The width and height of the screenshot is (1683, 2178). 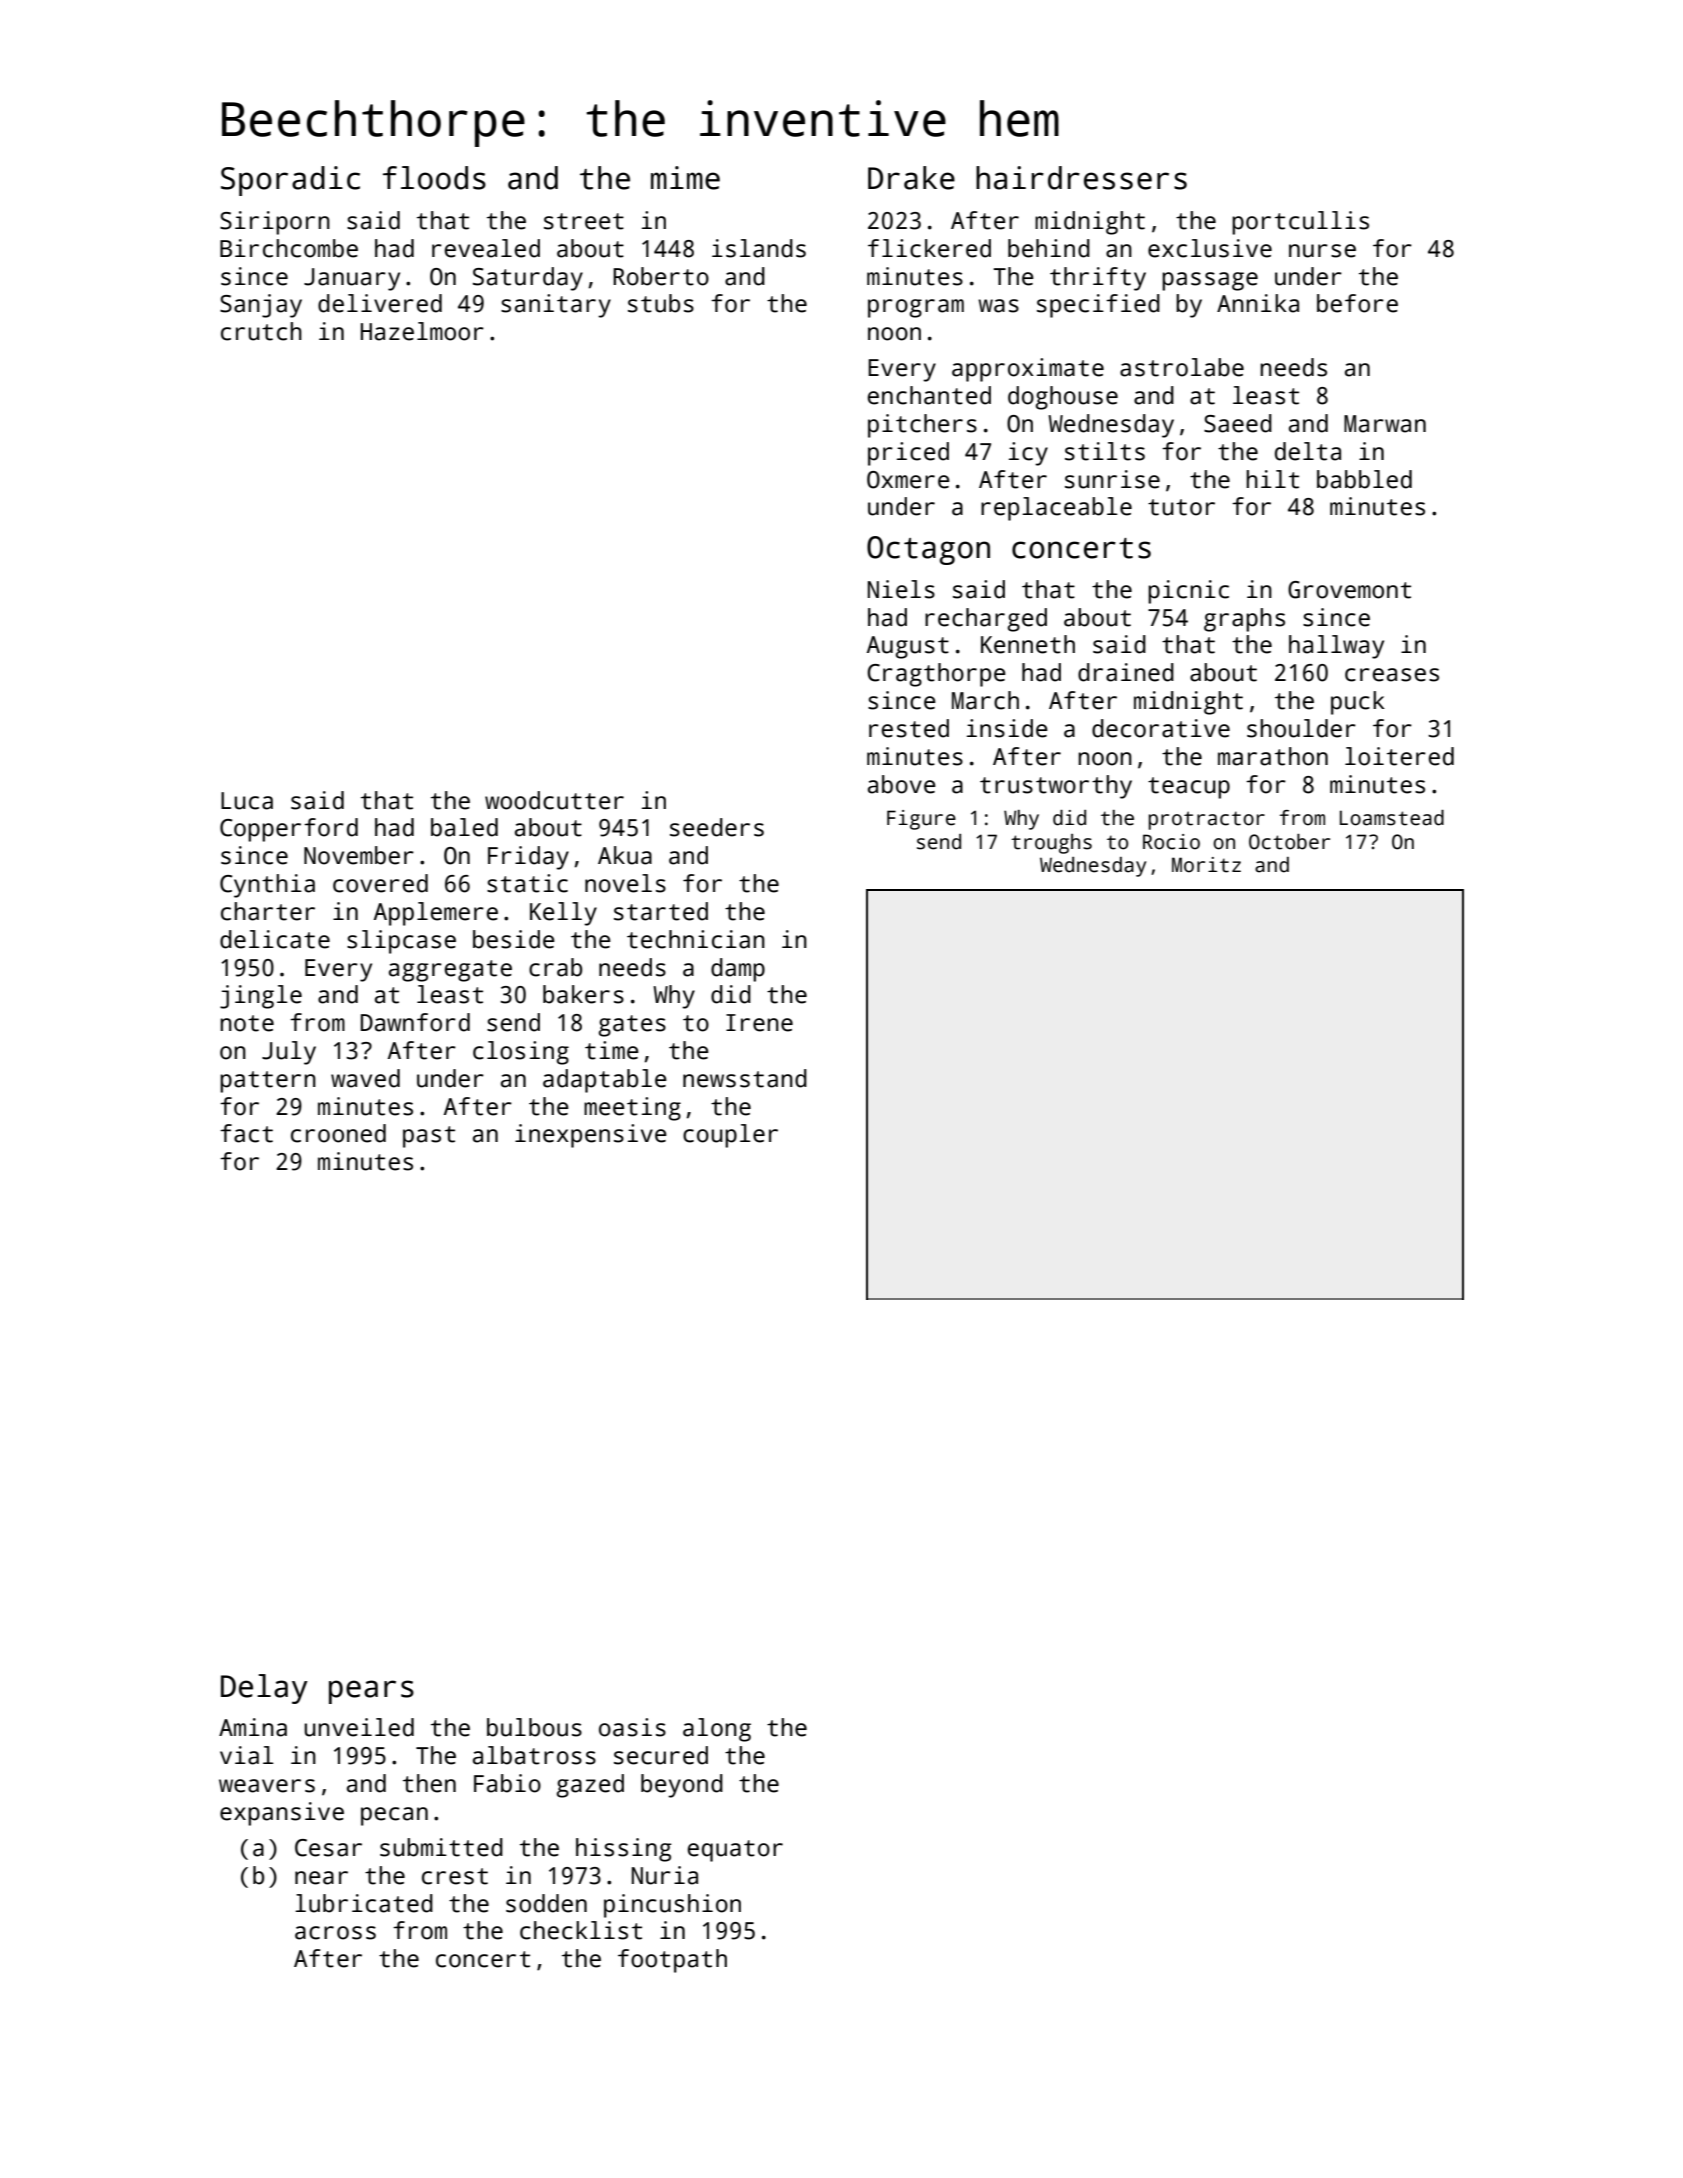 I want to click on crooned, so click(x=338, y=1133).
